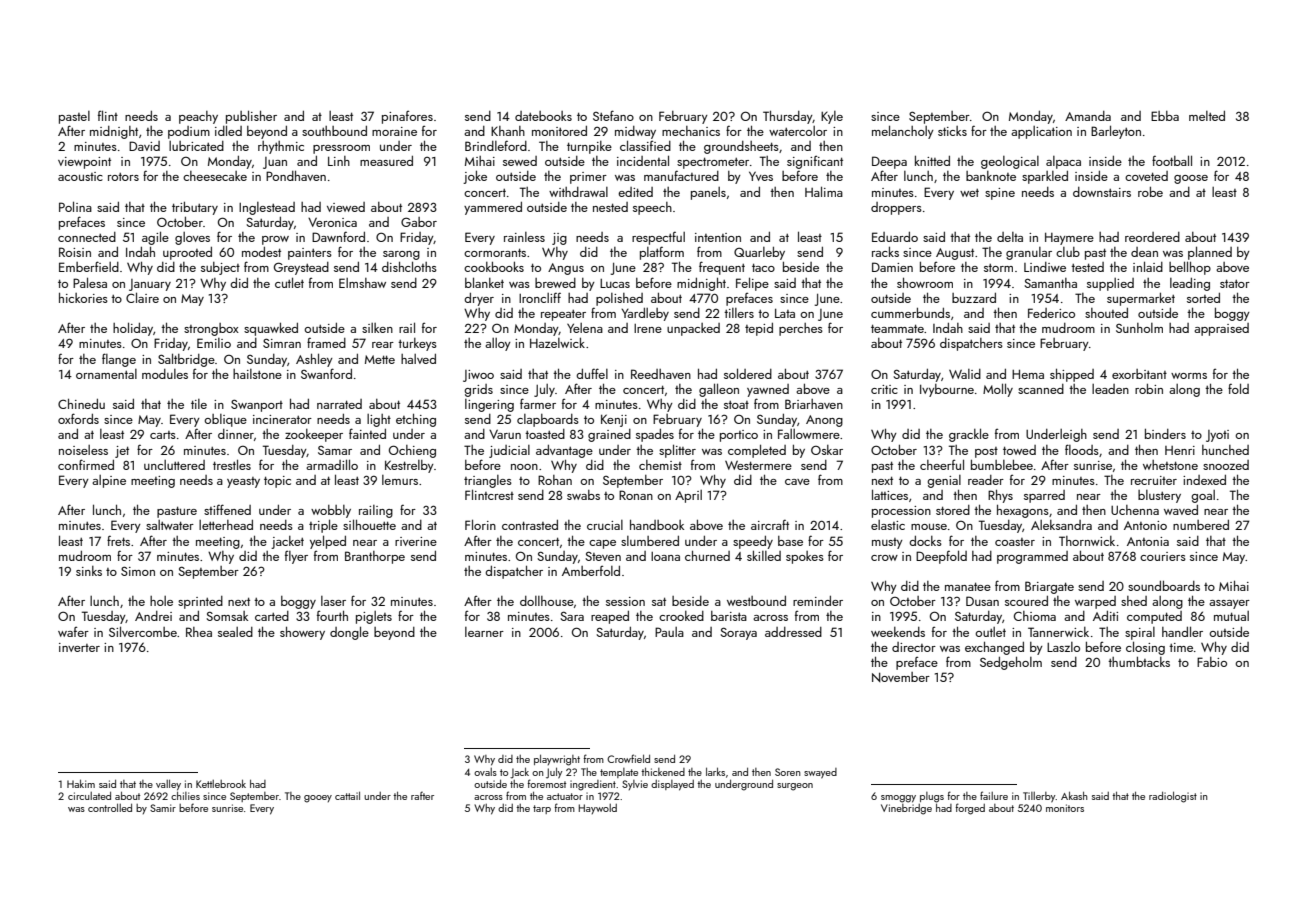 Image resolution: width=1308 pixels, height=924 pixels. Describe the element at coordinates (645, 314) in the image. I see `Yardleby` at that location.
